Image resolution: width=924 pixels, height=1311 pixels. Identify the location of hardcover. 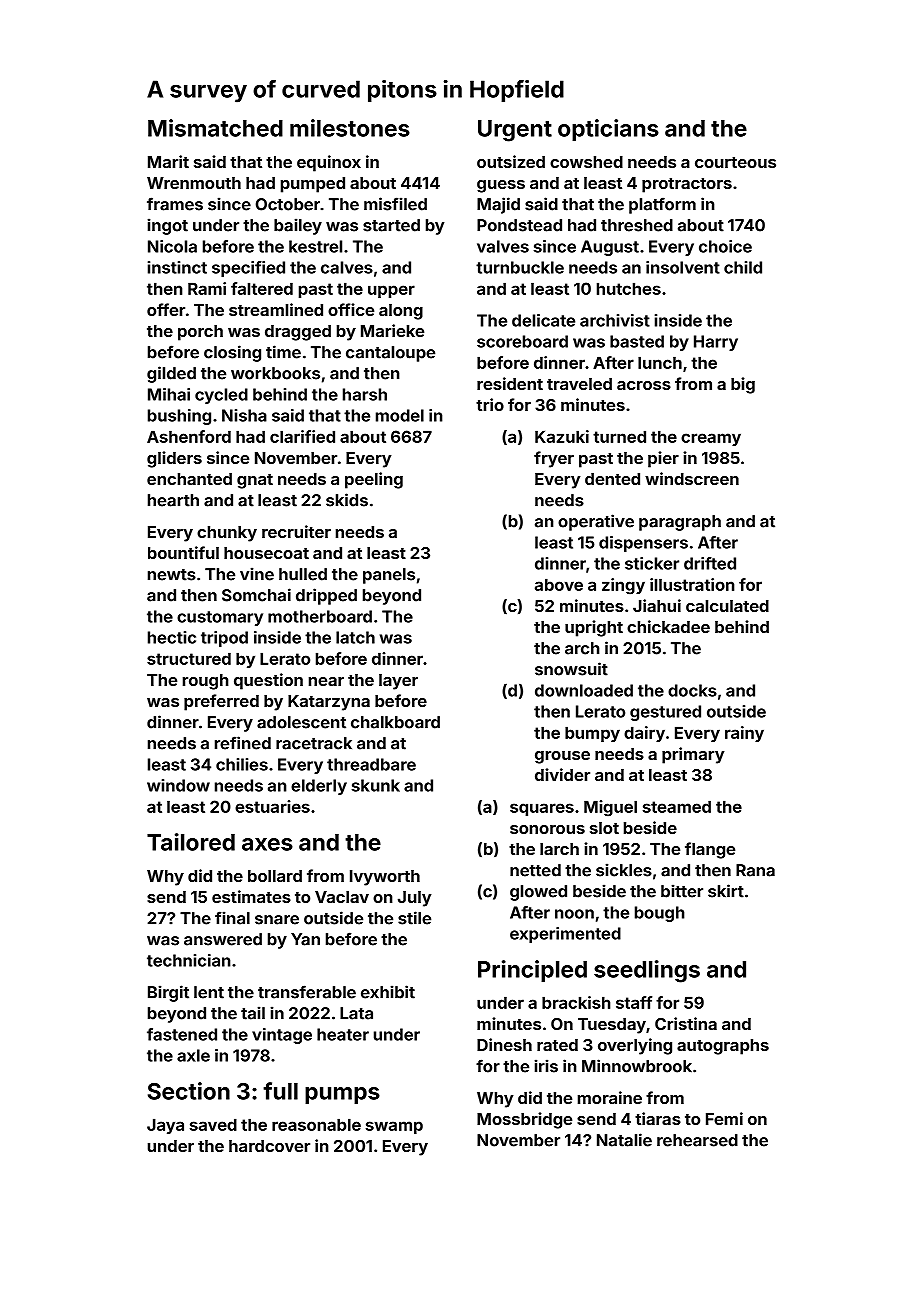
(269, 1146).
